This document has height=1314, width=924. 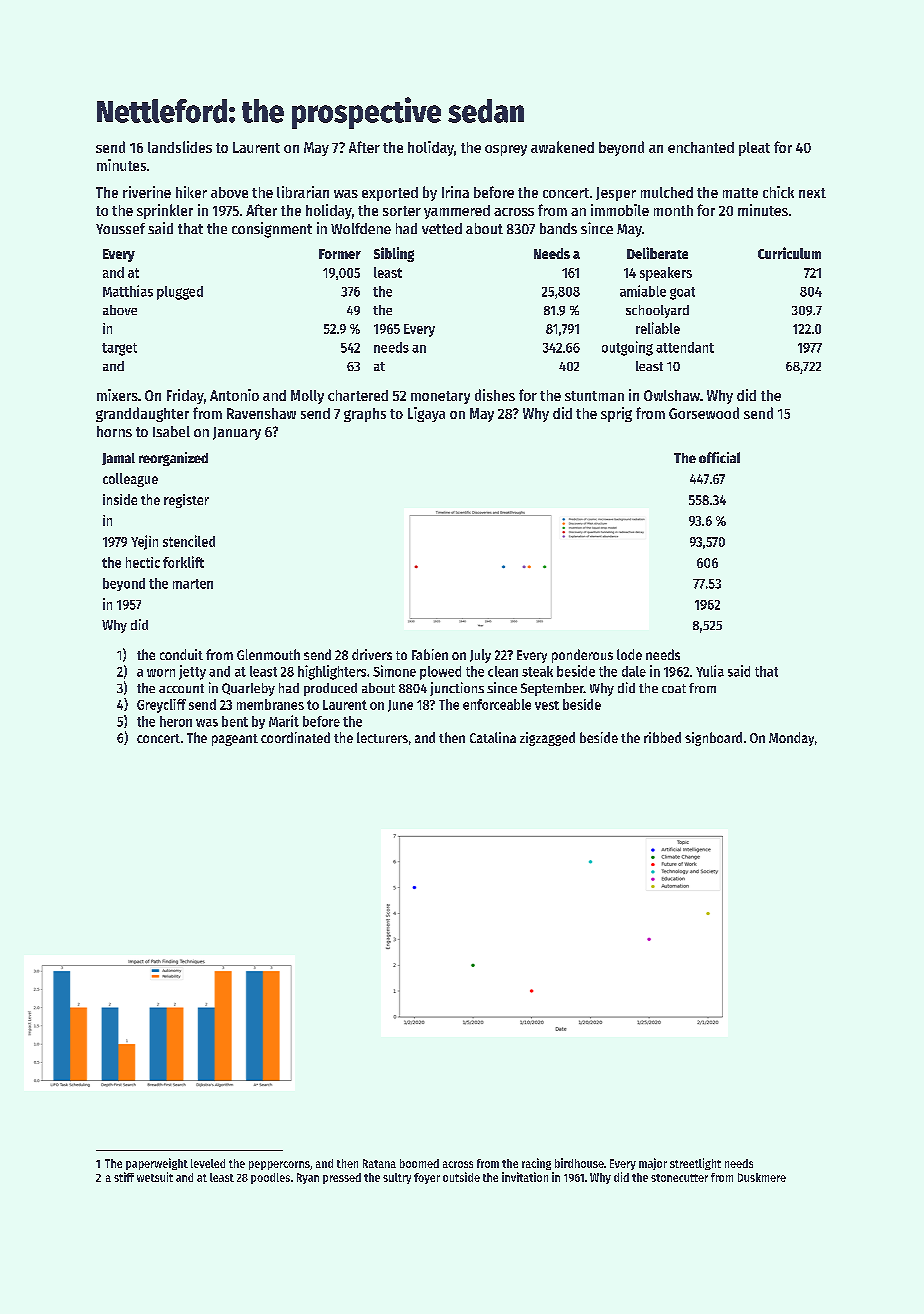 I want to click on signboard, so click(x=713, y=739).
